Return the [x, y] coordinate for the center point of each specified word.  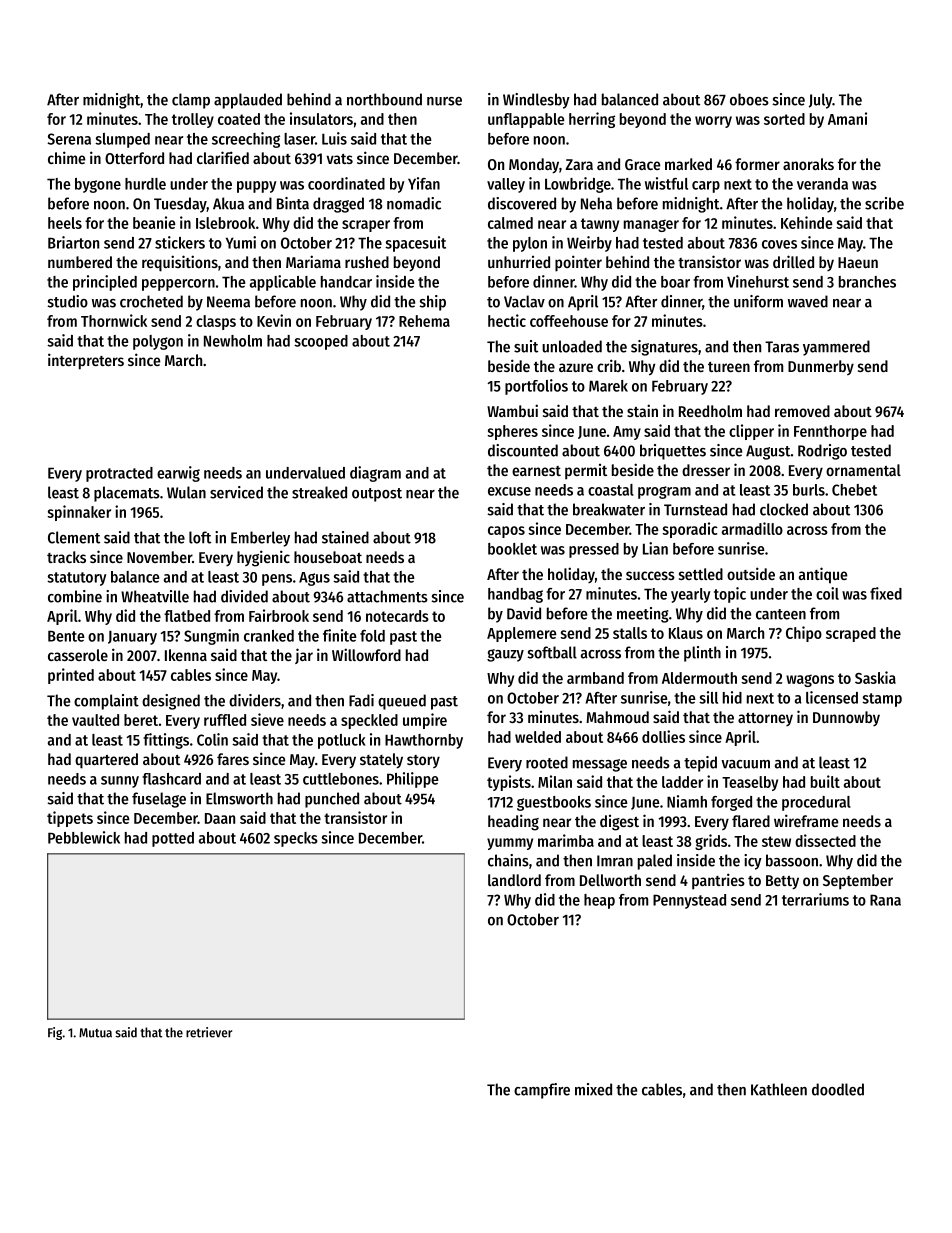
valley [506, 185]
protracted [119, 474]
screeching [246, 140]
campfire [542, 1091]
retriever [209, 1032]
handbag [515, 595]
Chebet [854, 490]
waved [808, 301]
